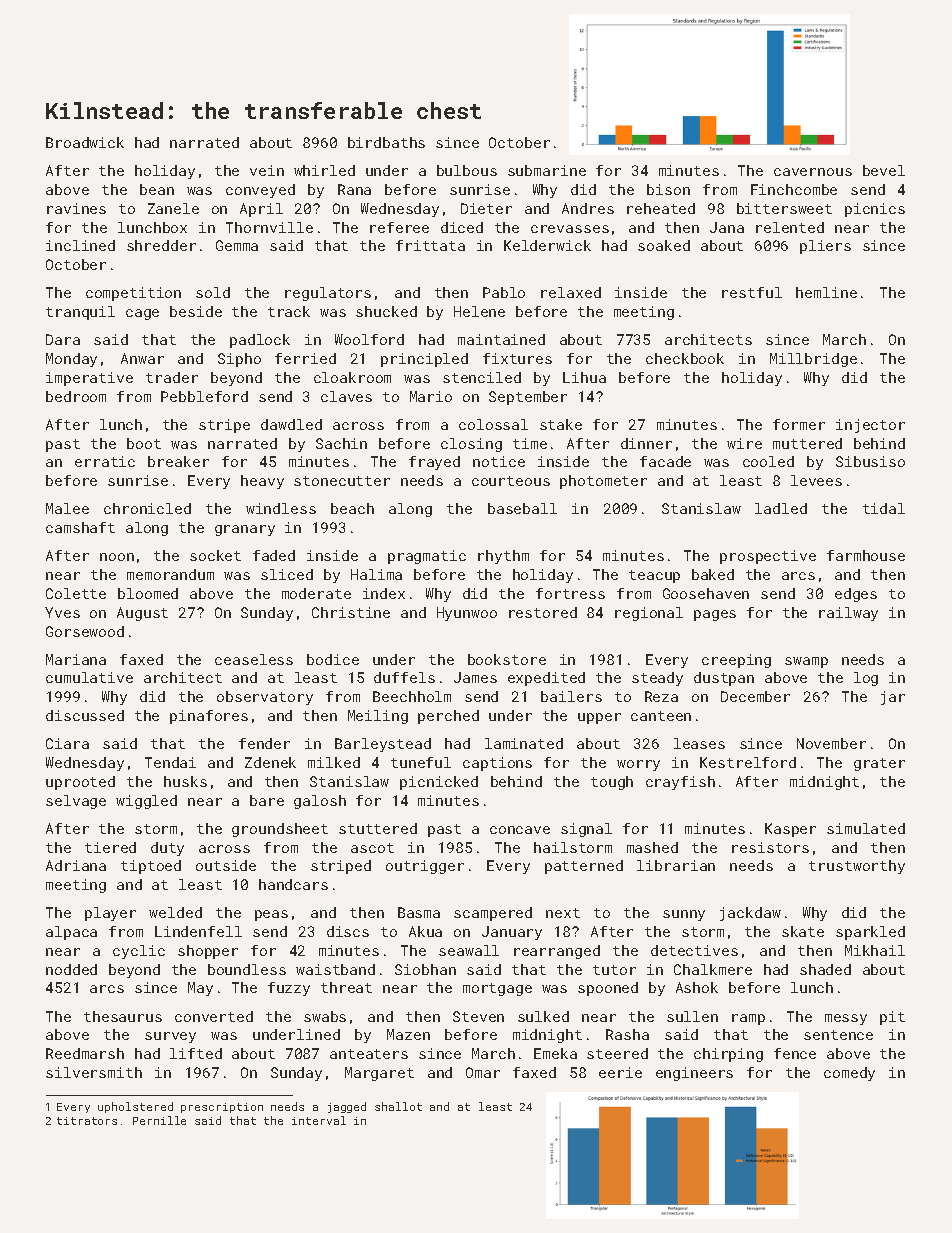 This image has width=952, height=1233. Describe the element at coordinates (386, 142) in the image. I see `birdbaths` at that location.
